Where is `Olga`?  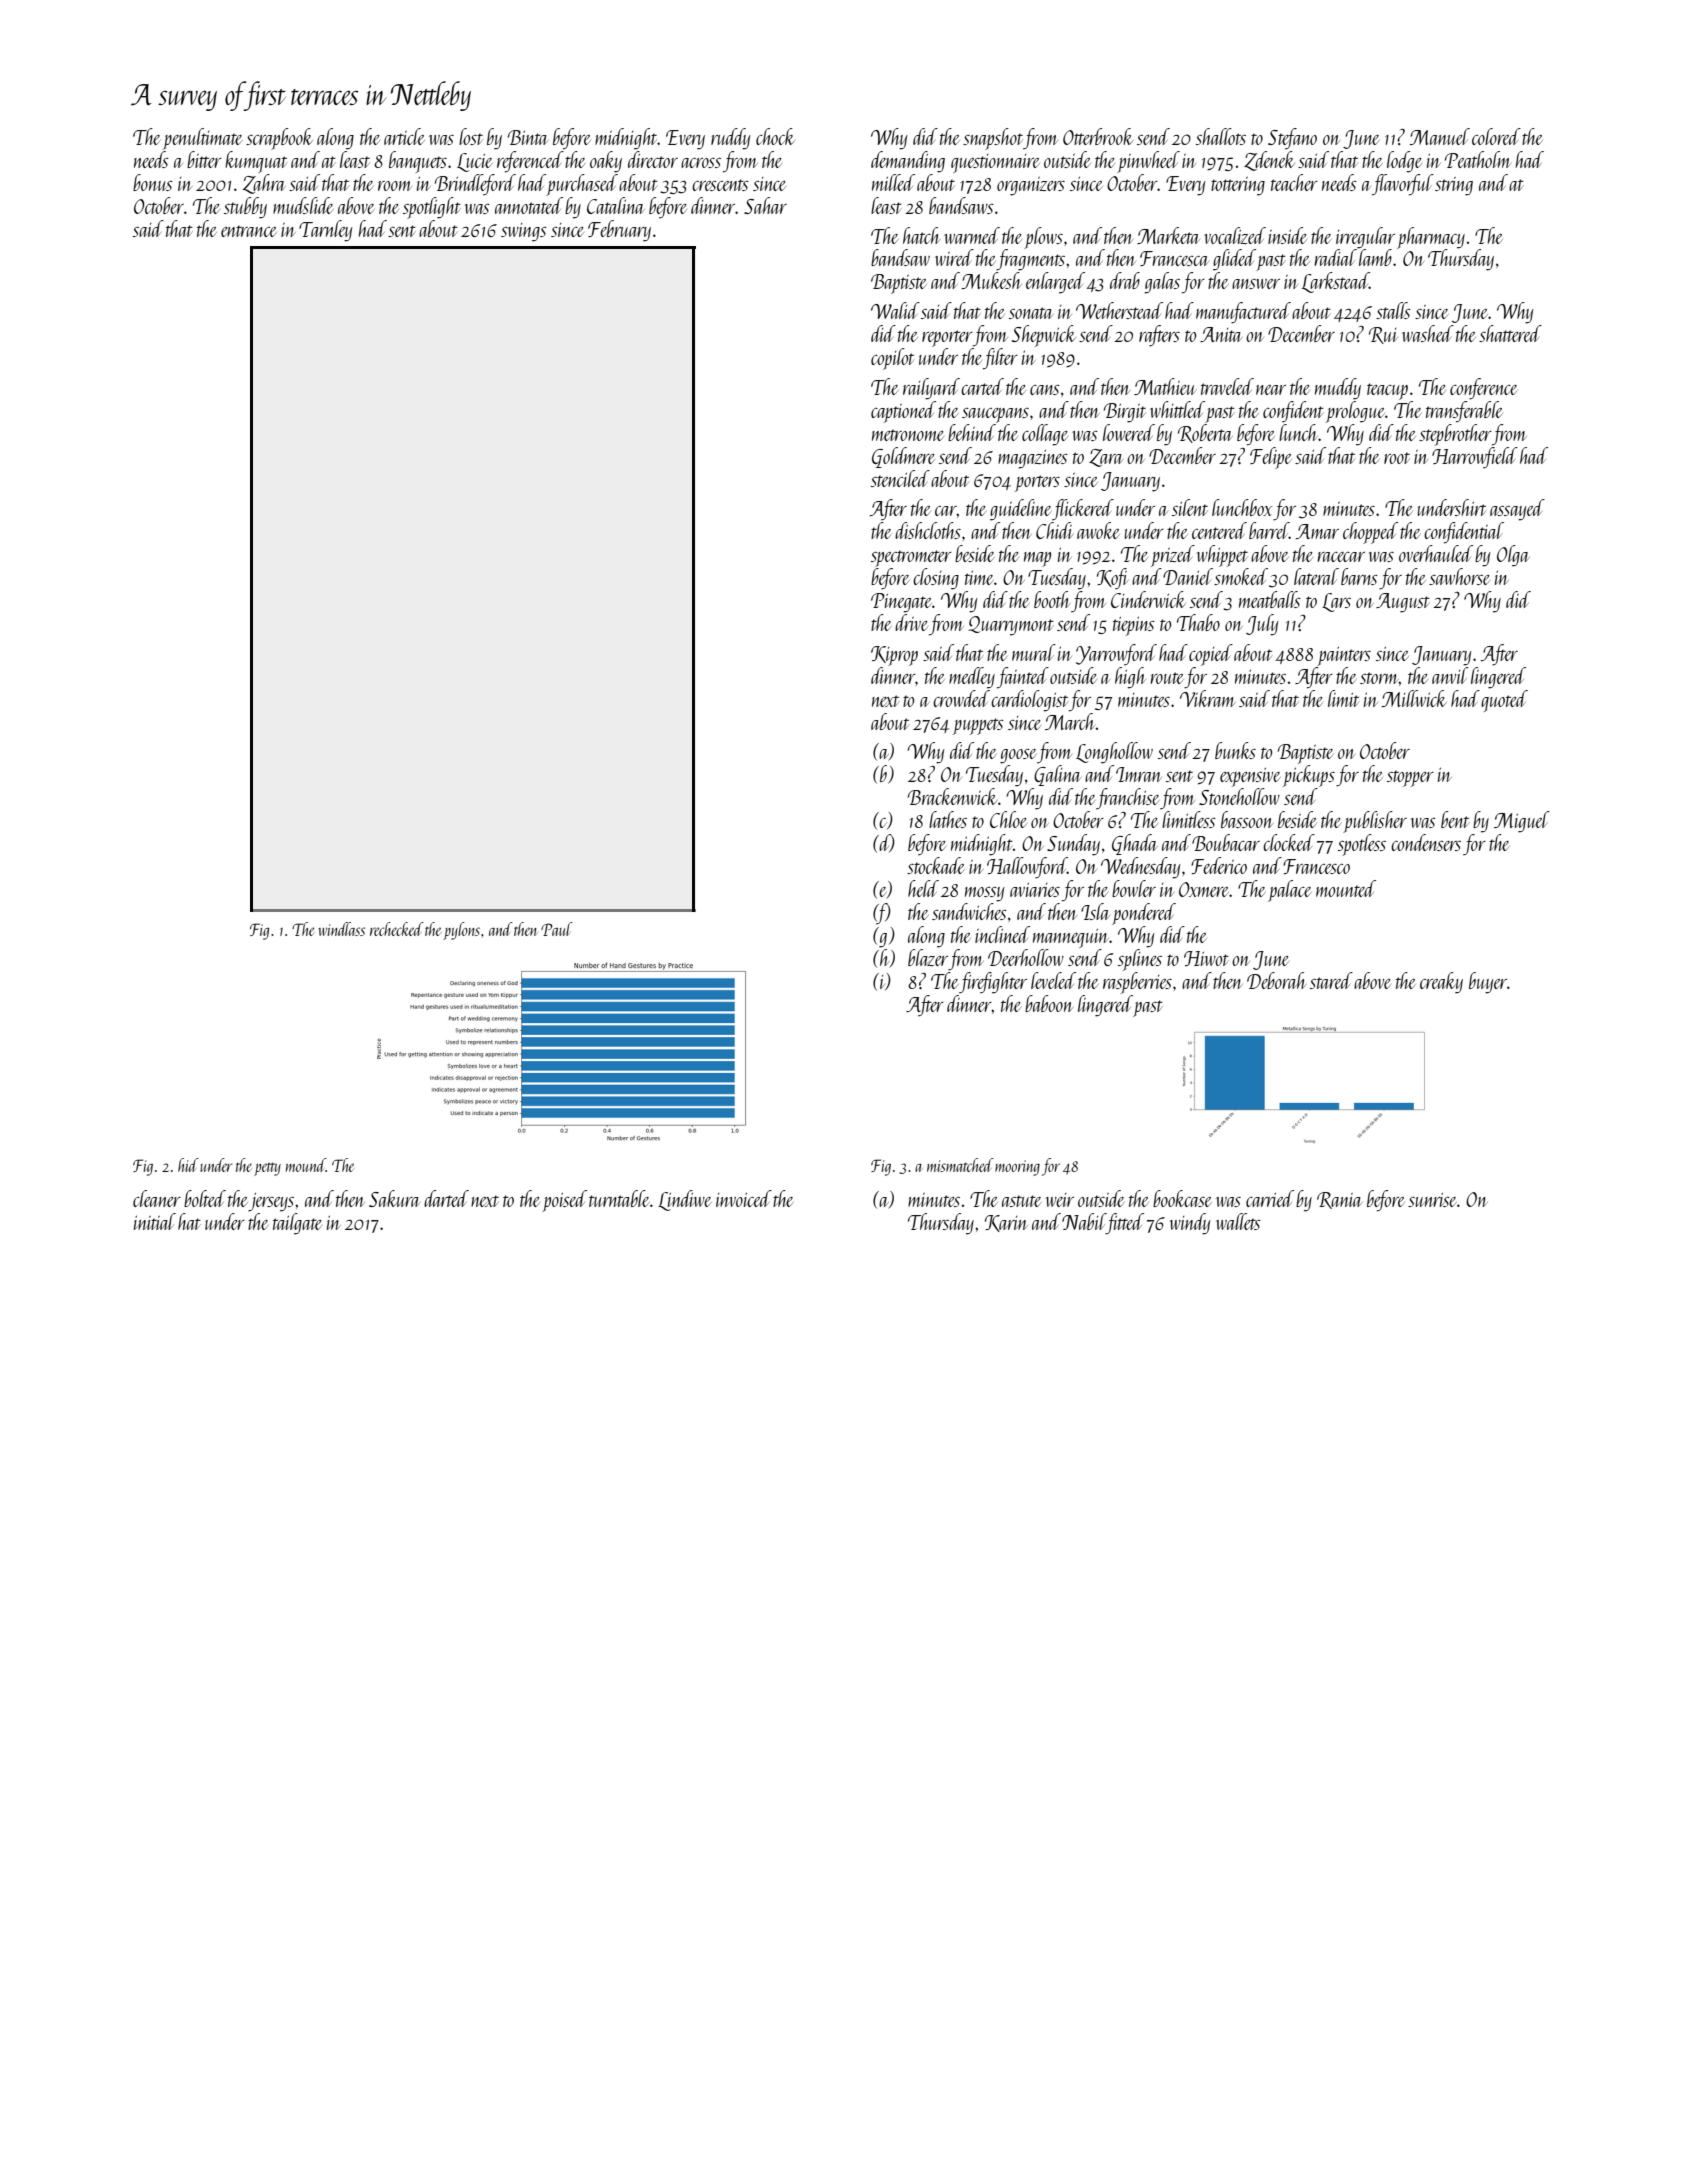
Olga is located at coordinates (1513, 556).
